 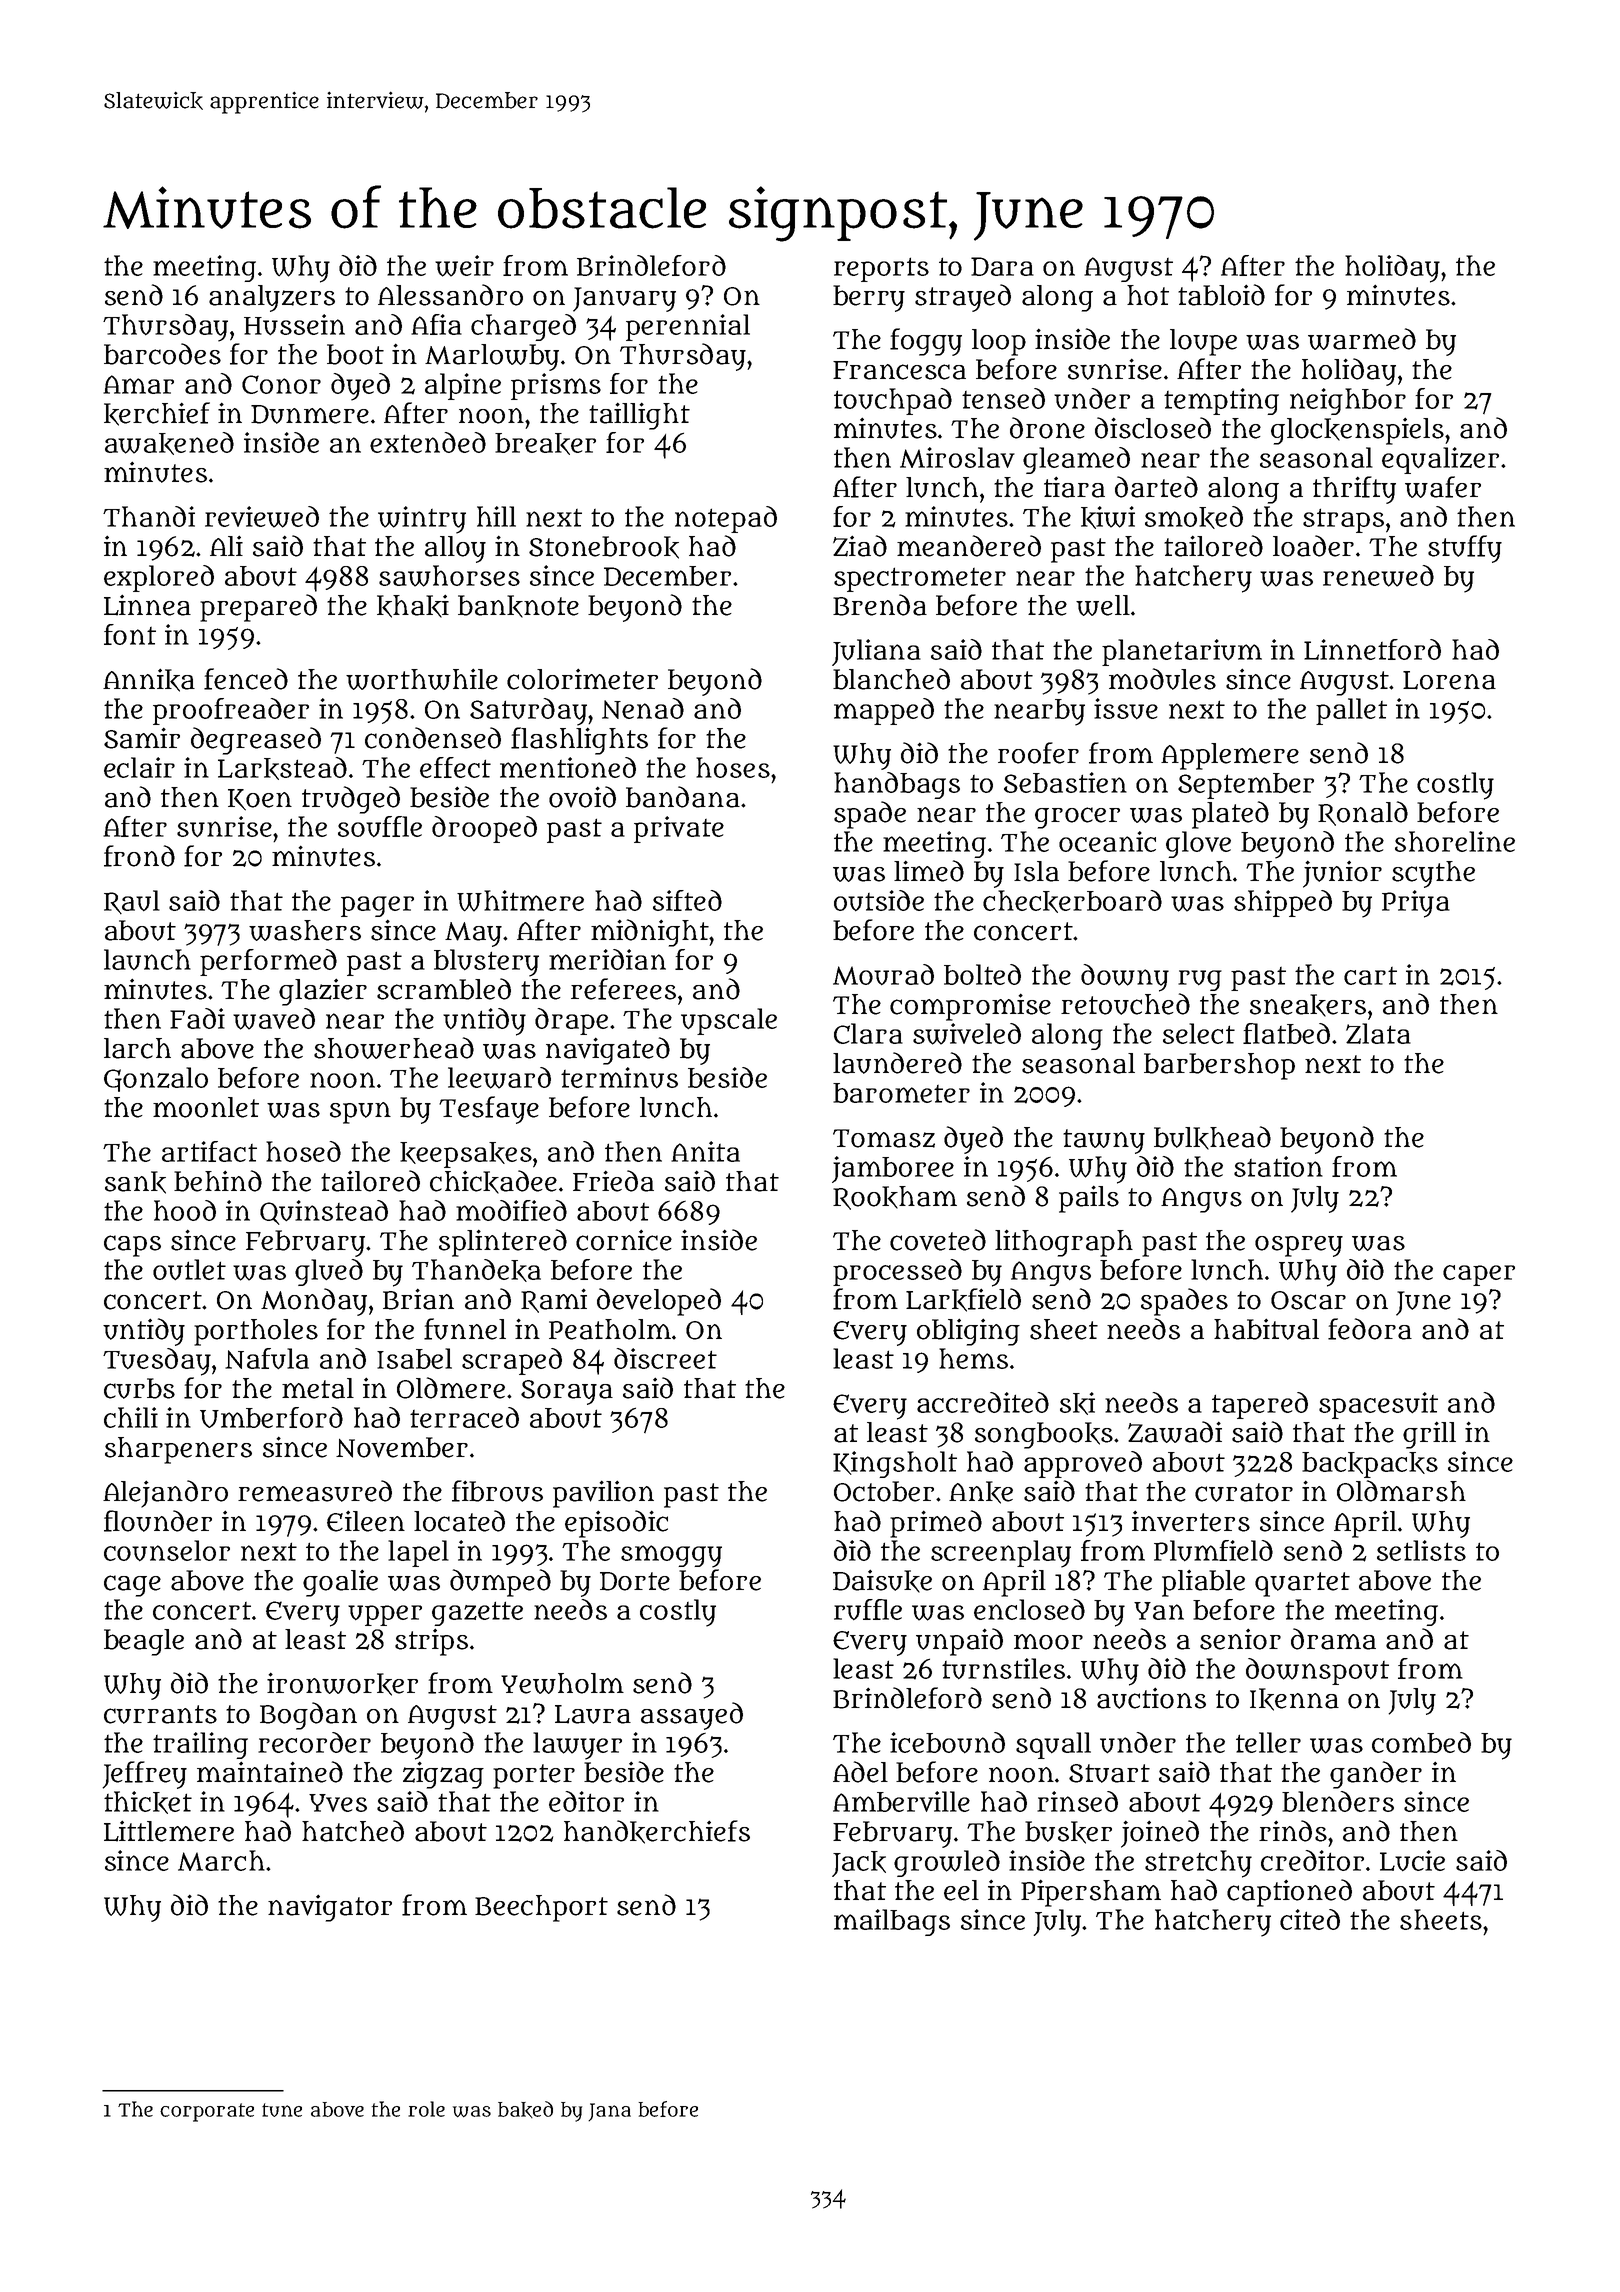 I want to click on Tuesday, so click(x=157, y=1362).
